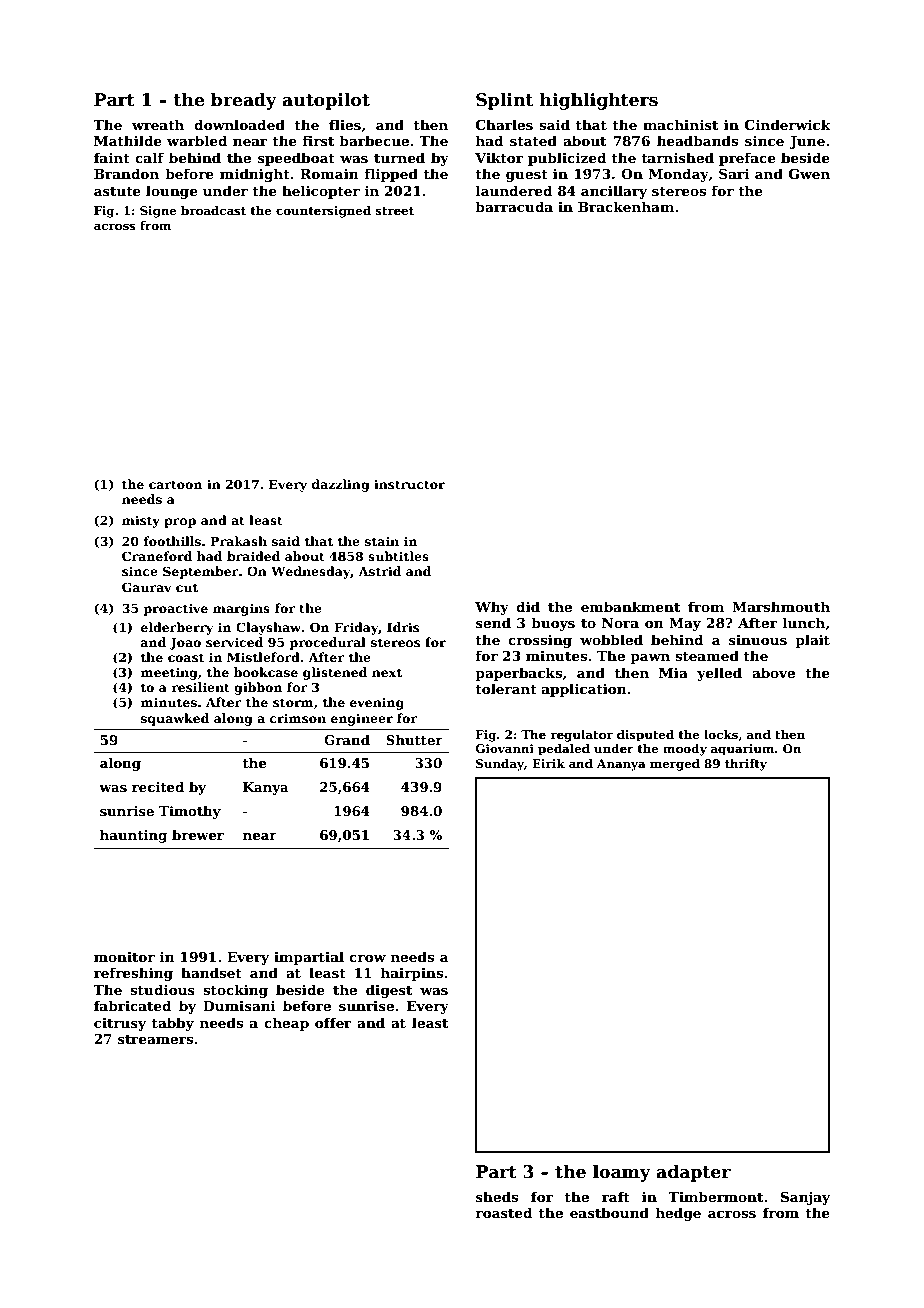 The image size is (924, 1308). I want to click on sinuous, so click(758, 640).
